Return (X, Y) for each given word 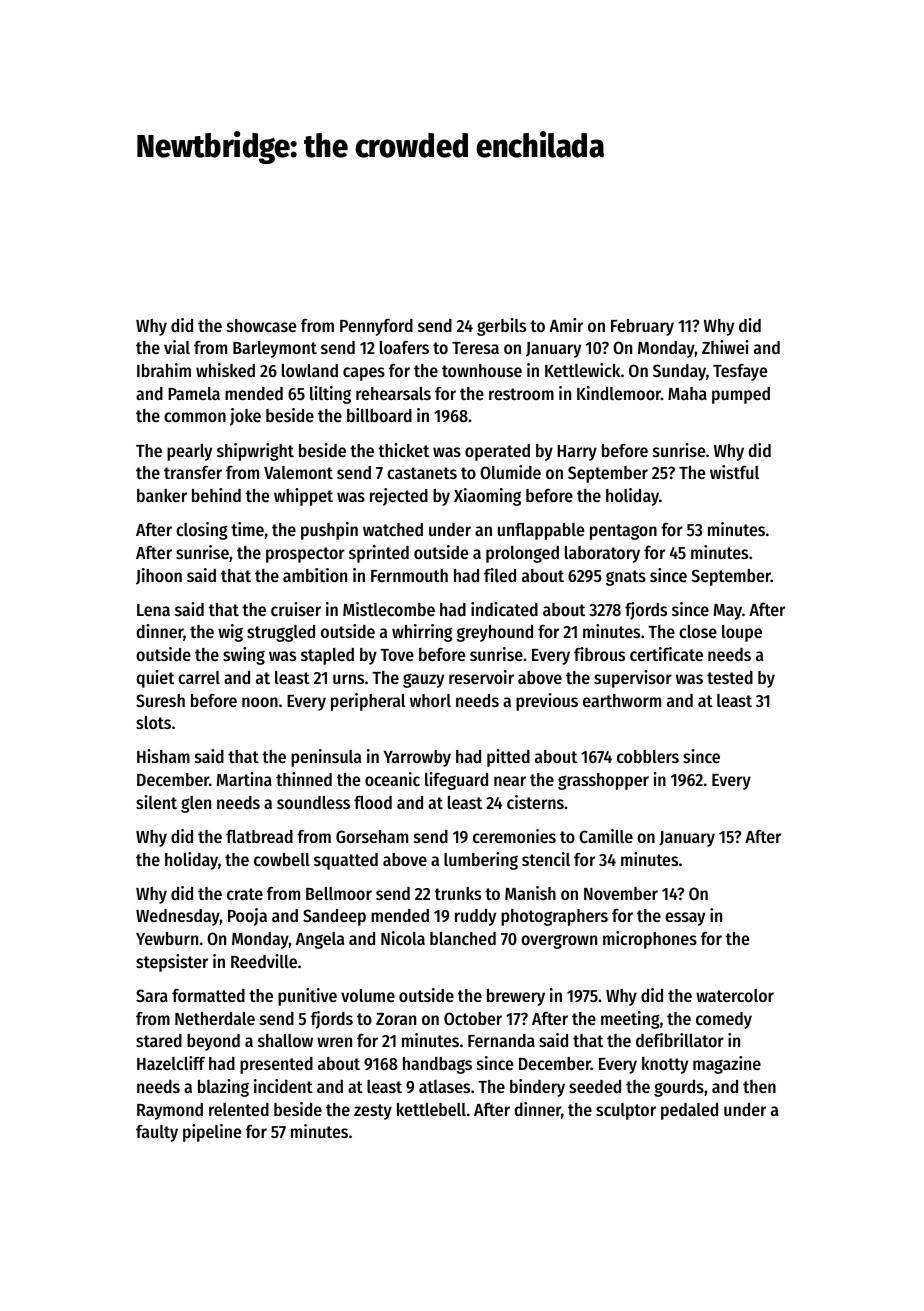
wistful (734, 472)
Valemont (298, 472)
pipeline (212, 1133)
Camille (606, 836)
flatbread (259, 836)
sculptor (626, 1111)
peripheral (368, 702)
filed (500, 575)
